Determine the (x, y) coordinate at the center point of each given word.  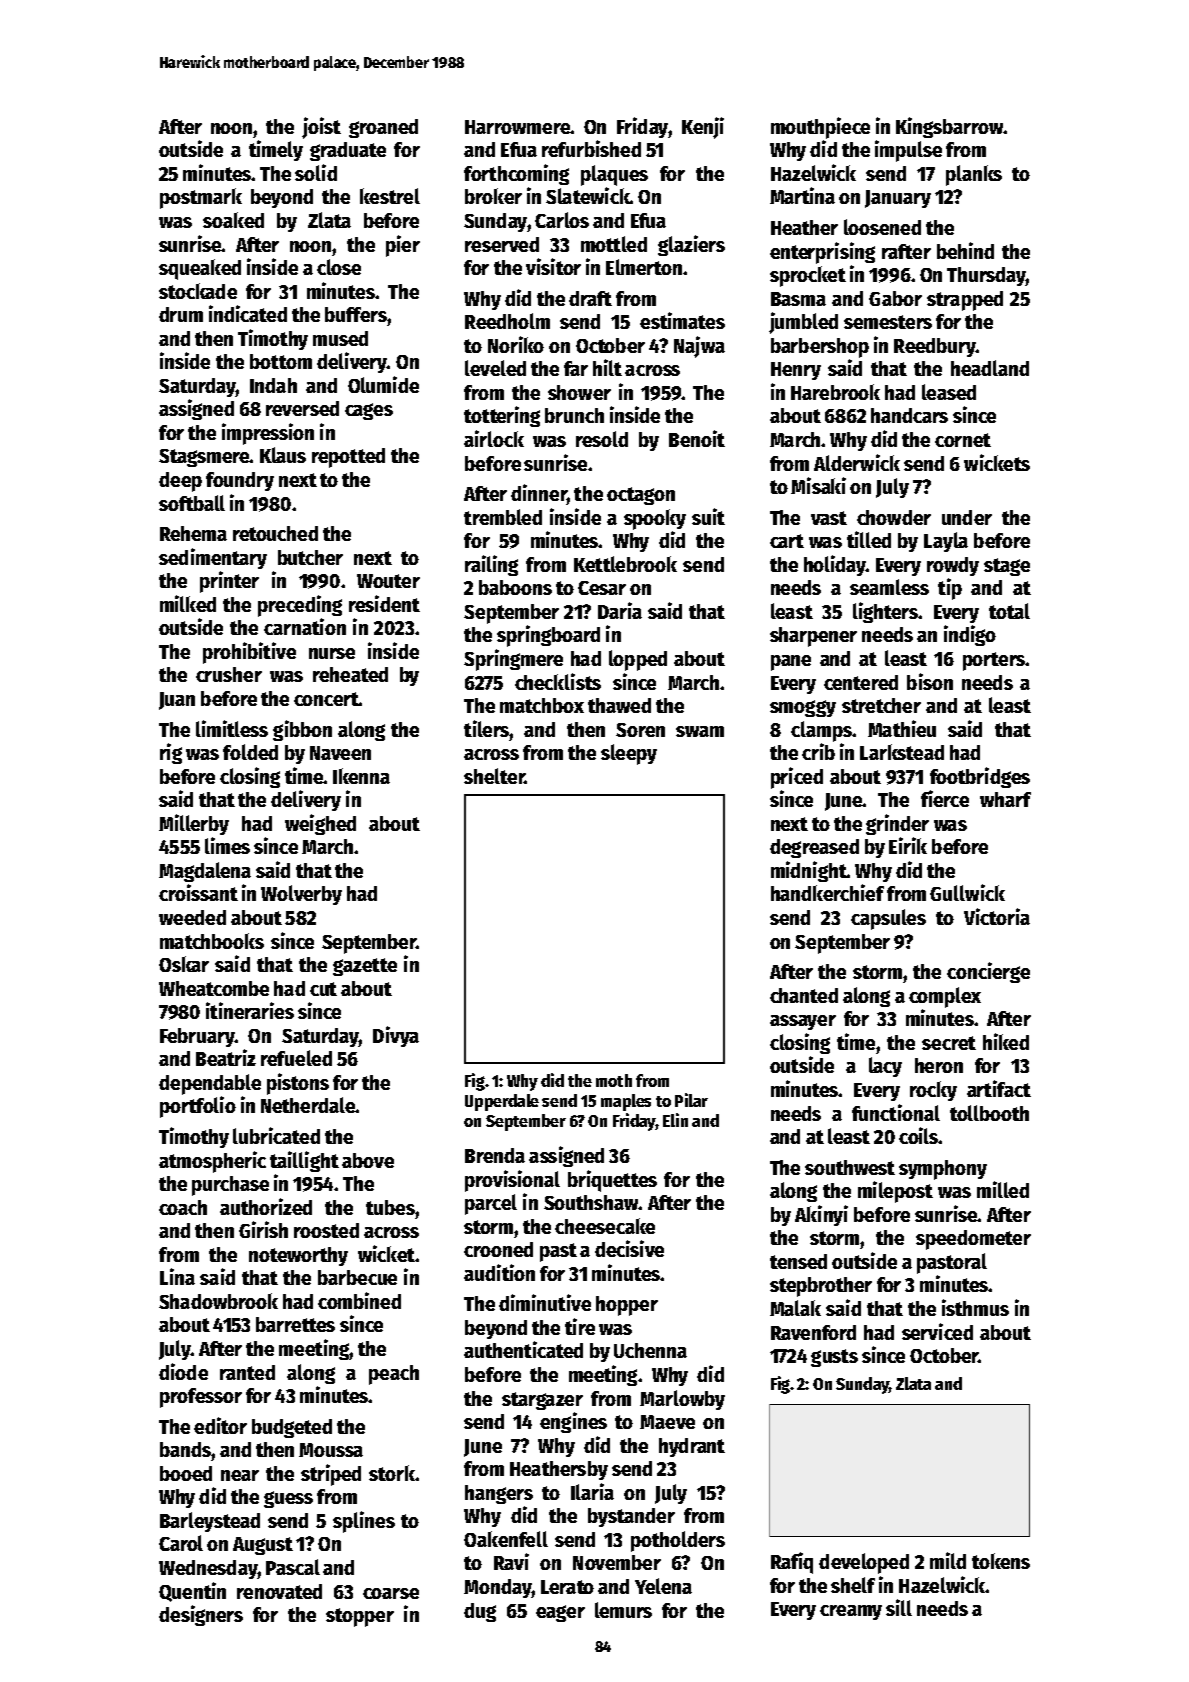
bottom (281, 361)
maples (626, 1102)
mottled (614, 244)
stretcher (881, 705)
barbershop (820, 348)
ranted (247, 1372)
